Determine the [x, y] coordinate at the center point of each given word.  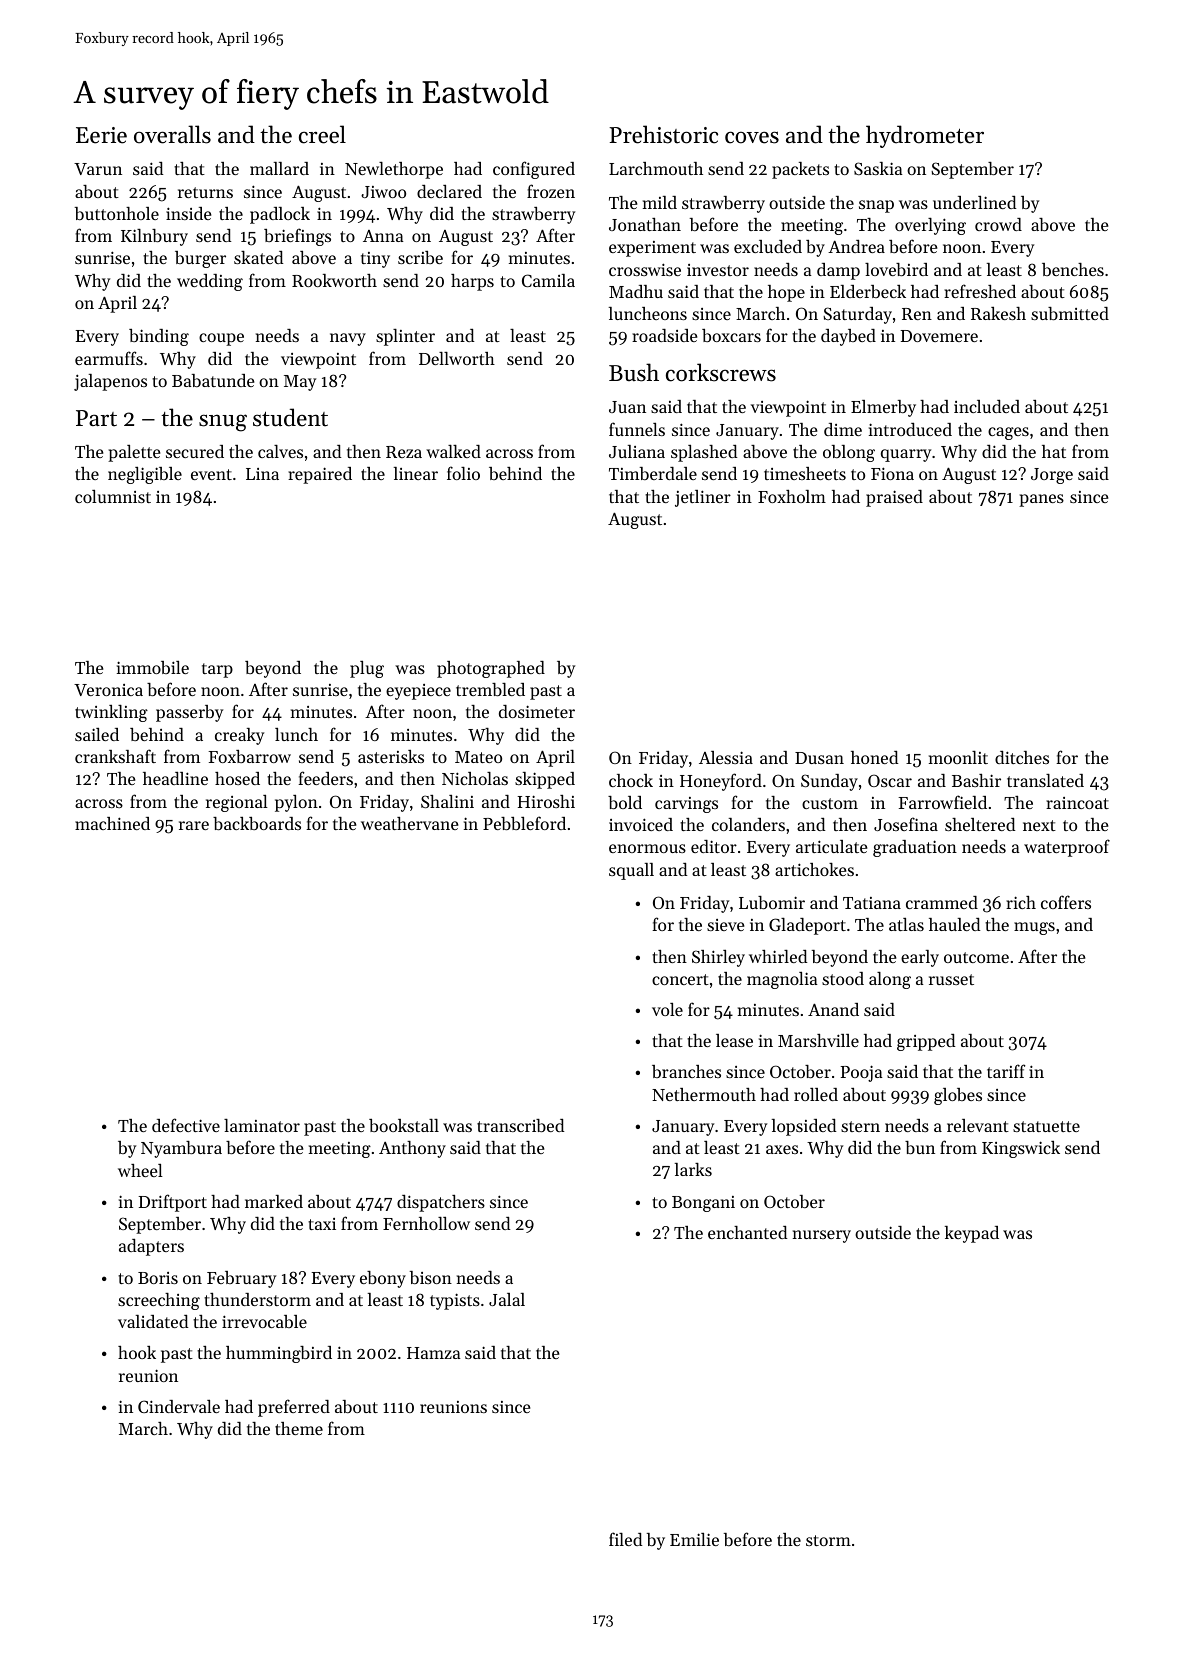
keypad [972, 1234]
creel [322, 134]
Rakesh [998, 313]
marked [274, 1201]
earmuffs [109, 358]
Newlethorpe [394, 170]
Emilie [694, 1539]
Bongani [703, 1204]
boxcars [731, 335]
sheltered [980, 824]
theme [299, 1428]
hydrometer [925, 136]
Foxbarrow [249, 756]
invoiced [641, 824]
